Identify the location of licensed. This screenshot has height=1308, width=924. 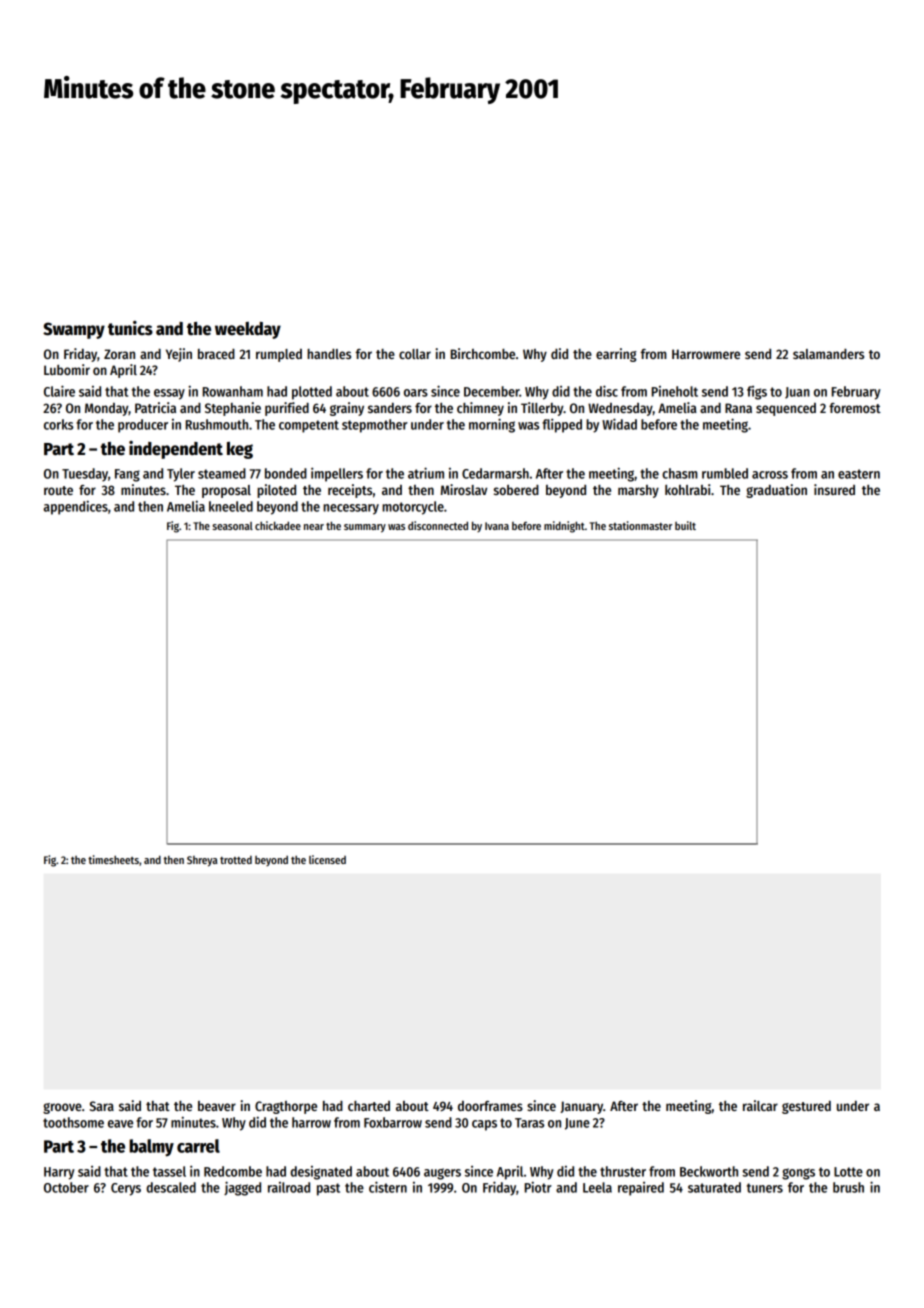
(327, 859).
